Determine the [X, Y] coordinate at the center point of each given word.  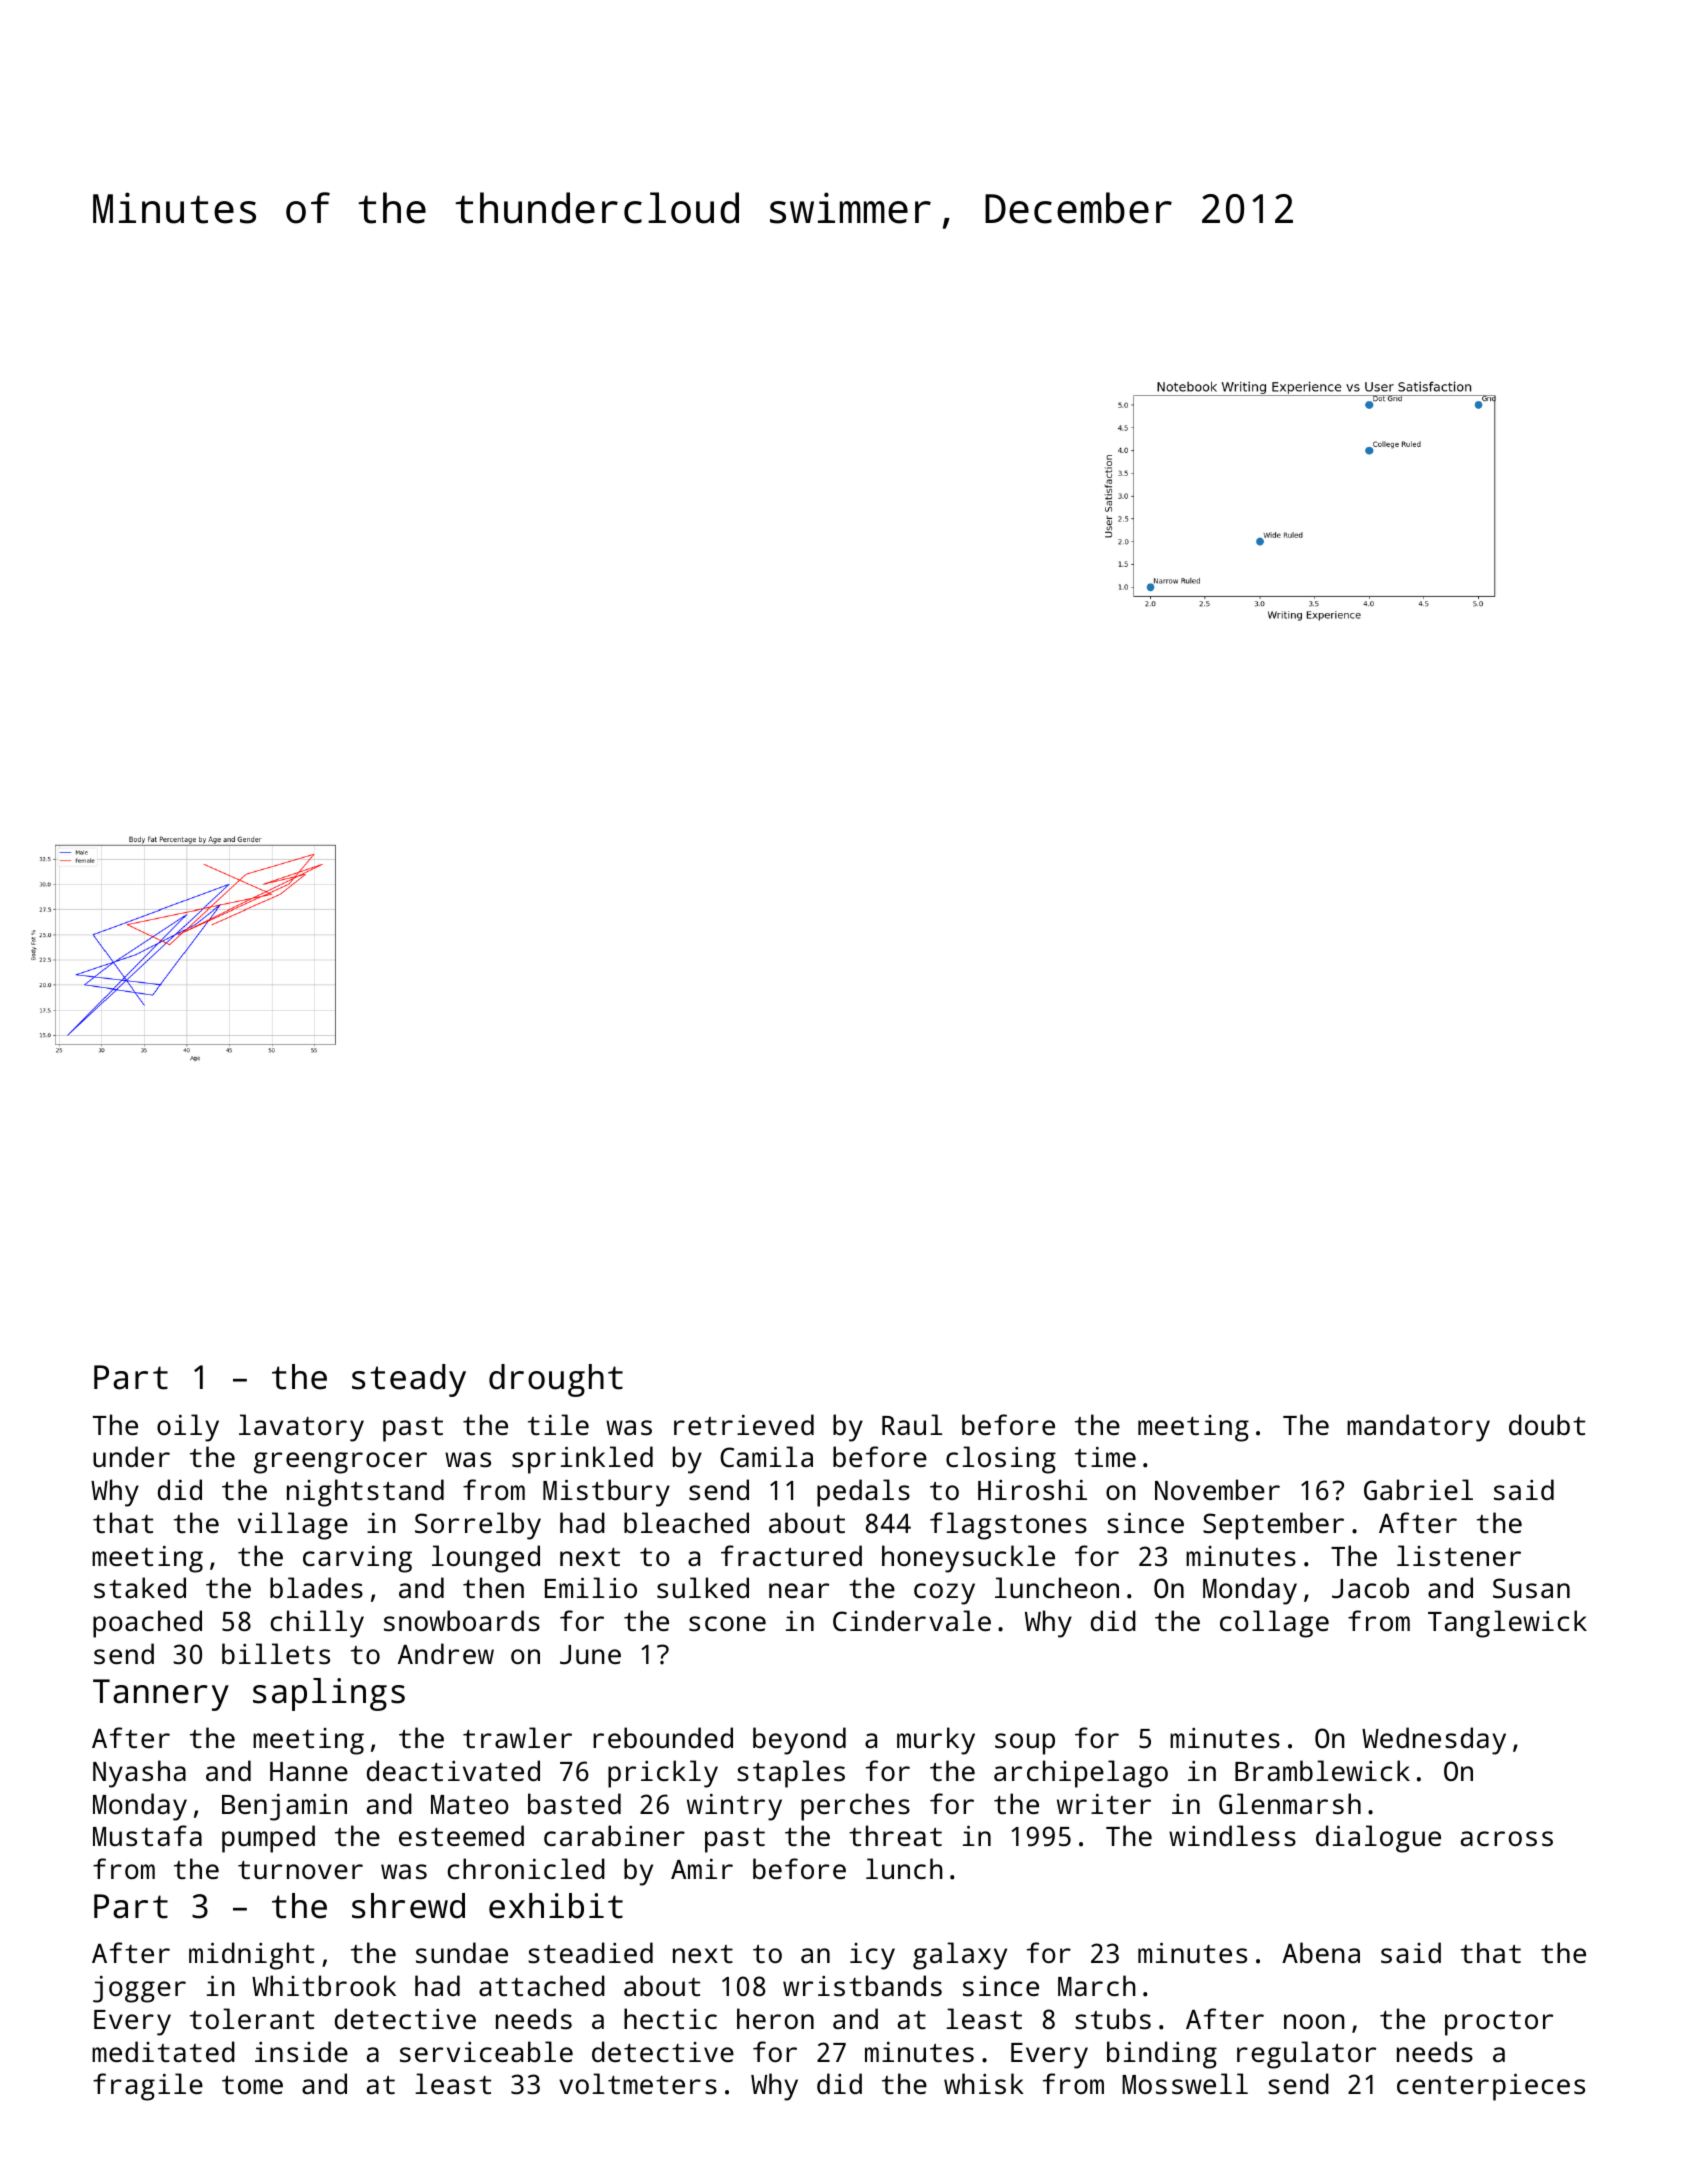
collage [1274, 1624]
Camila [766, 1456]
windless [1232, 1836]
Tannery [161, 1695]
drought [556, 1380]
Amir [702, 1869]
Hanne [309, 1771]
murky [936, 1741]
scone [727, 1624]
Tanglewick [1507, 1624]
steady [409, 1380]
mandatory [1418, 1428]
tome [252, 2085]
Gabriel [1418, 1489]
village [293, 1526]
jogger [139, 1989]
